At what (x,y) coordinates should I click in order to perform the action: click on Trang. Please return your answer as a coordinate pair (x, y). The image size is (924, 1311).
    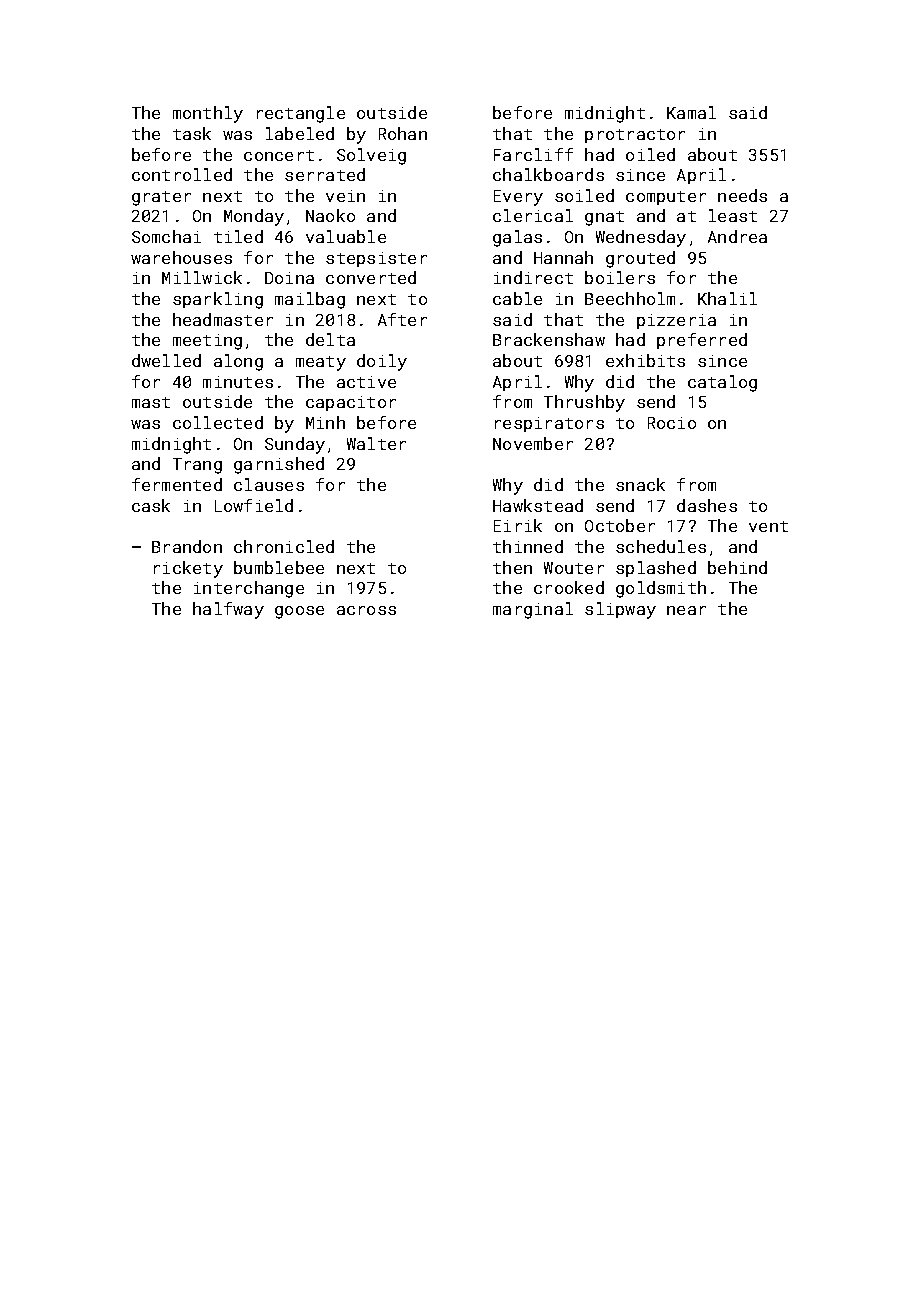
    Looking at the image, I should click on (197, 466).
